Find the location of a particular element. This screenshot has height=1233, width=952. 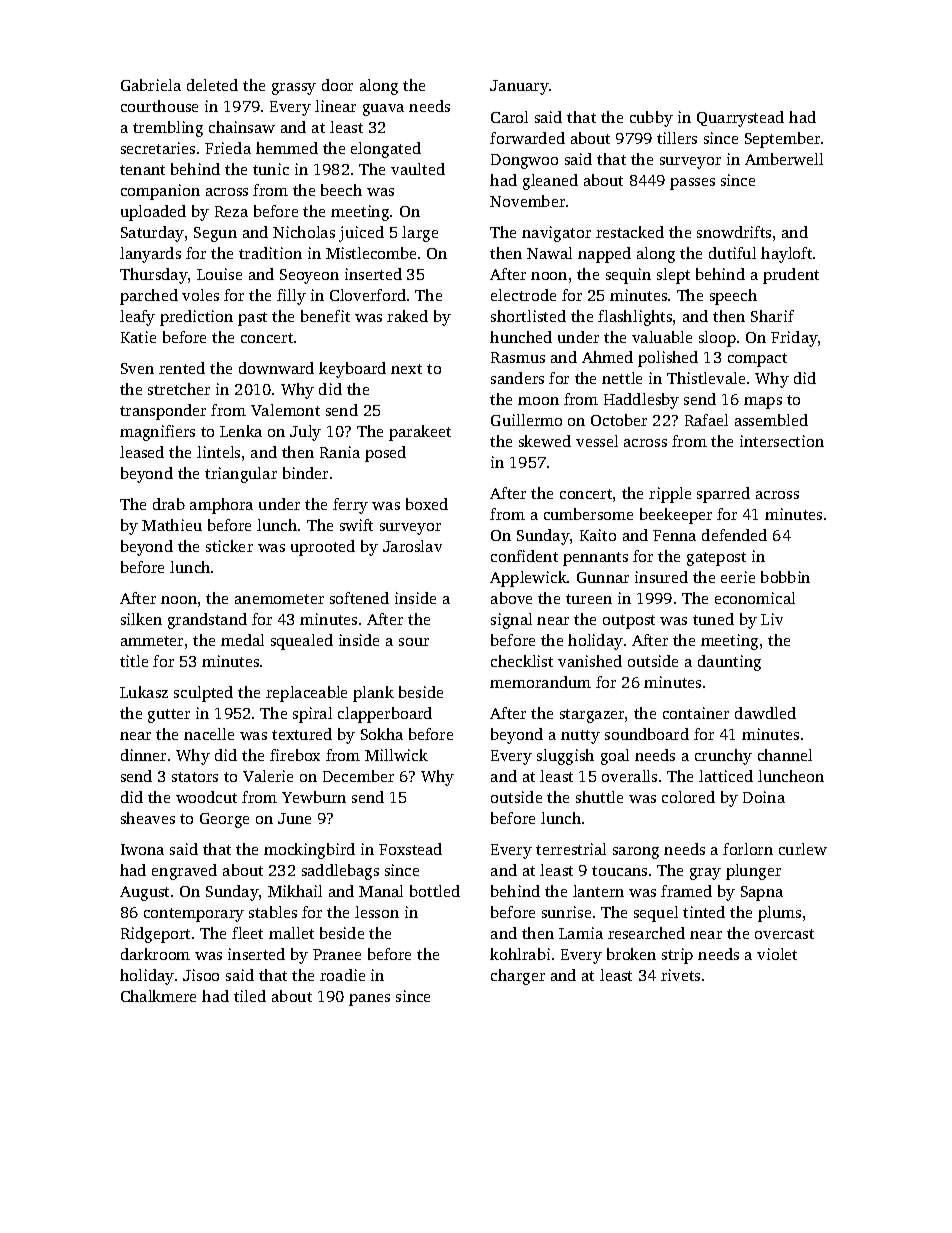

downward is located at coordinates (276, 368).
